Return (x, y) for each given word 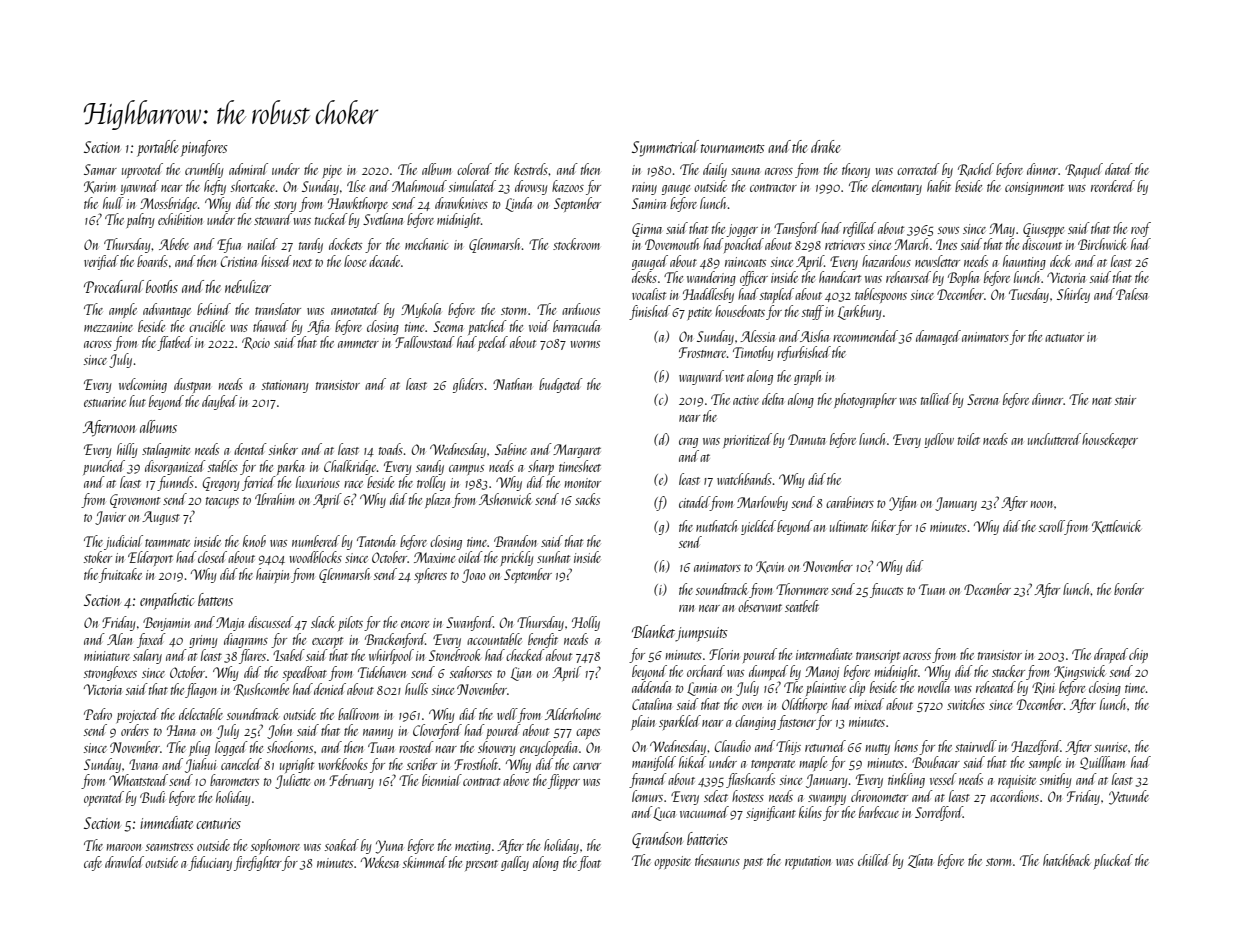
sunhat (553, 557)
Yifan (902, 503)
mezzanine (108, 327)
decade (384, 261)
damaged (938, 337)
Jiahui (200, 765)
